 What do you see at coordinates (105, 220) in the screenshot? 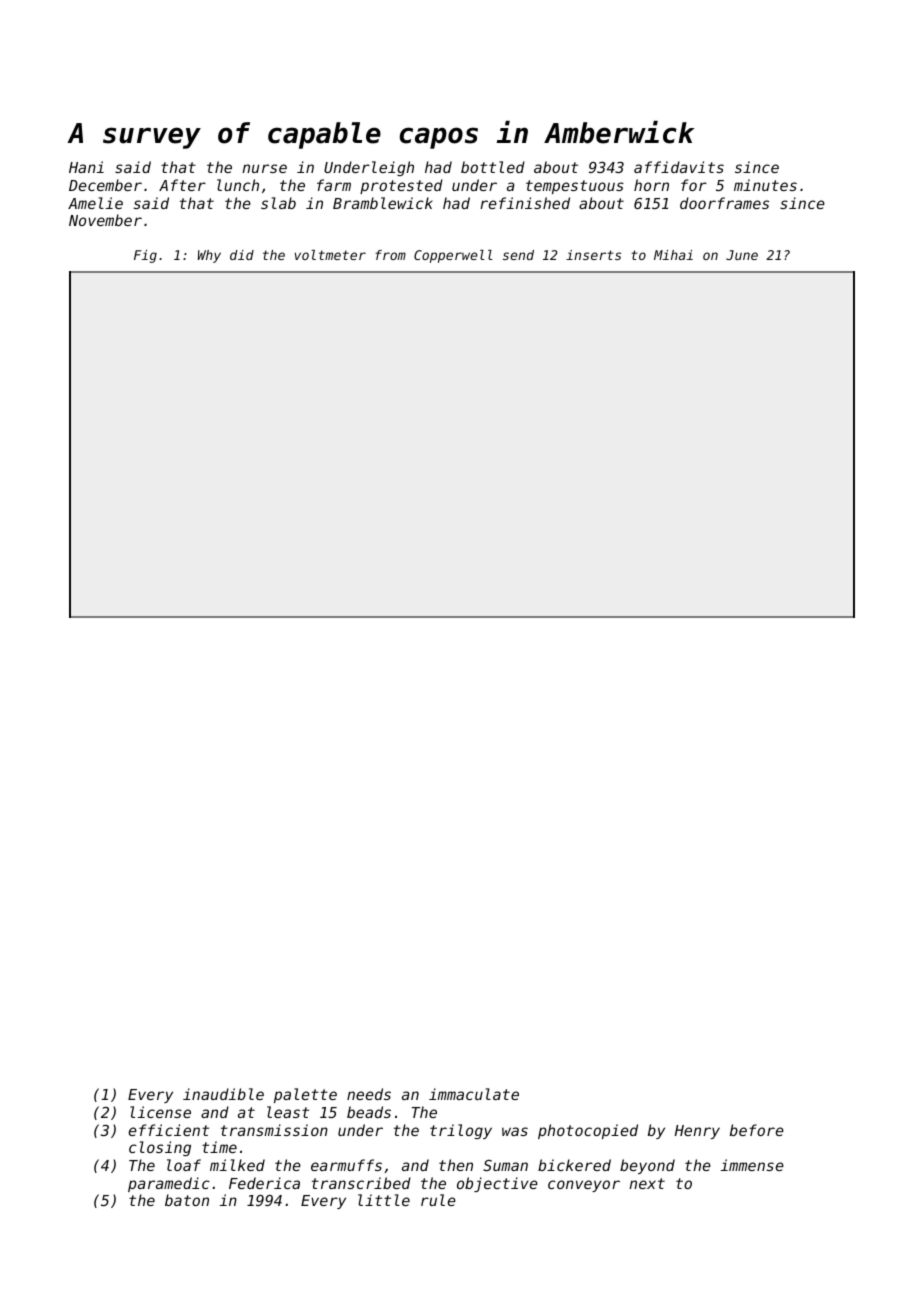
I see `November` at bounding box center [105, 220].
